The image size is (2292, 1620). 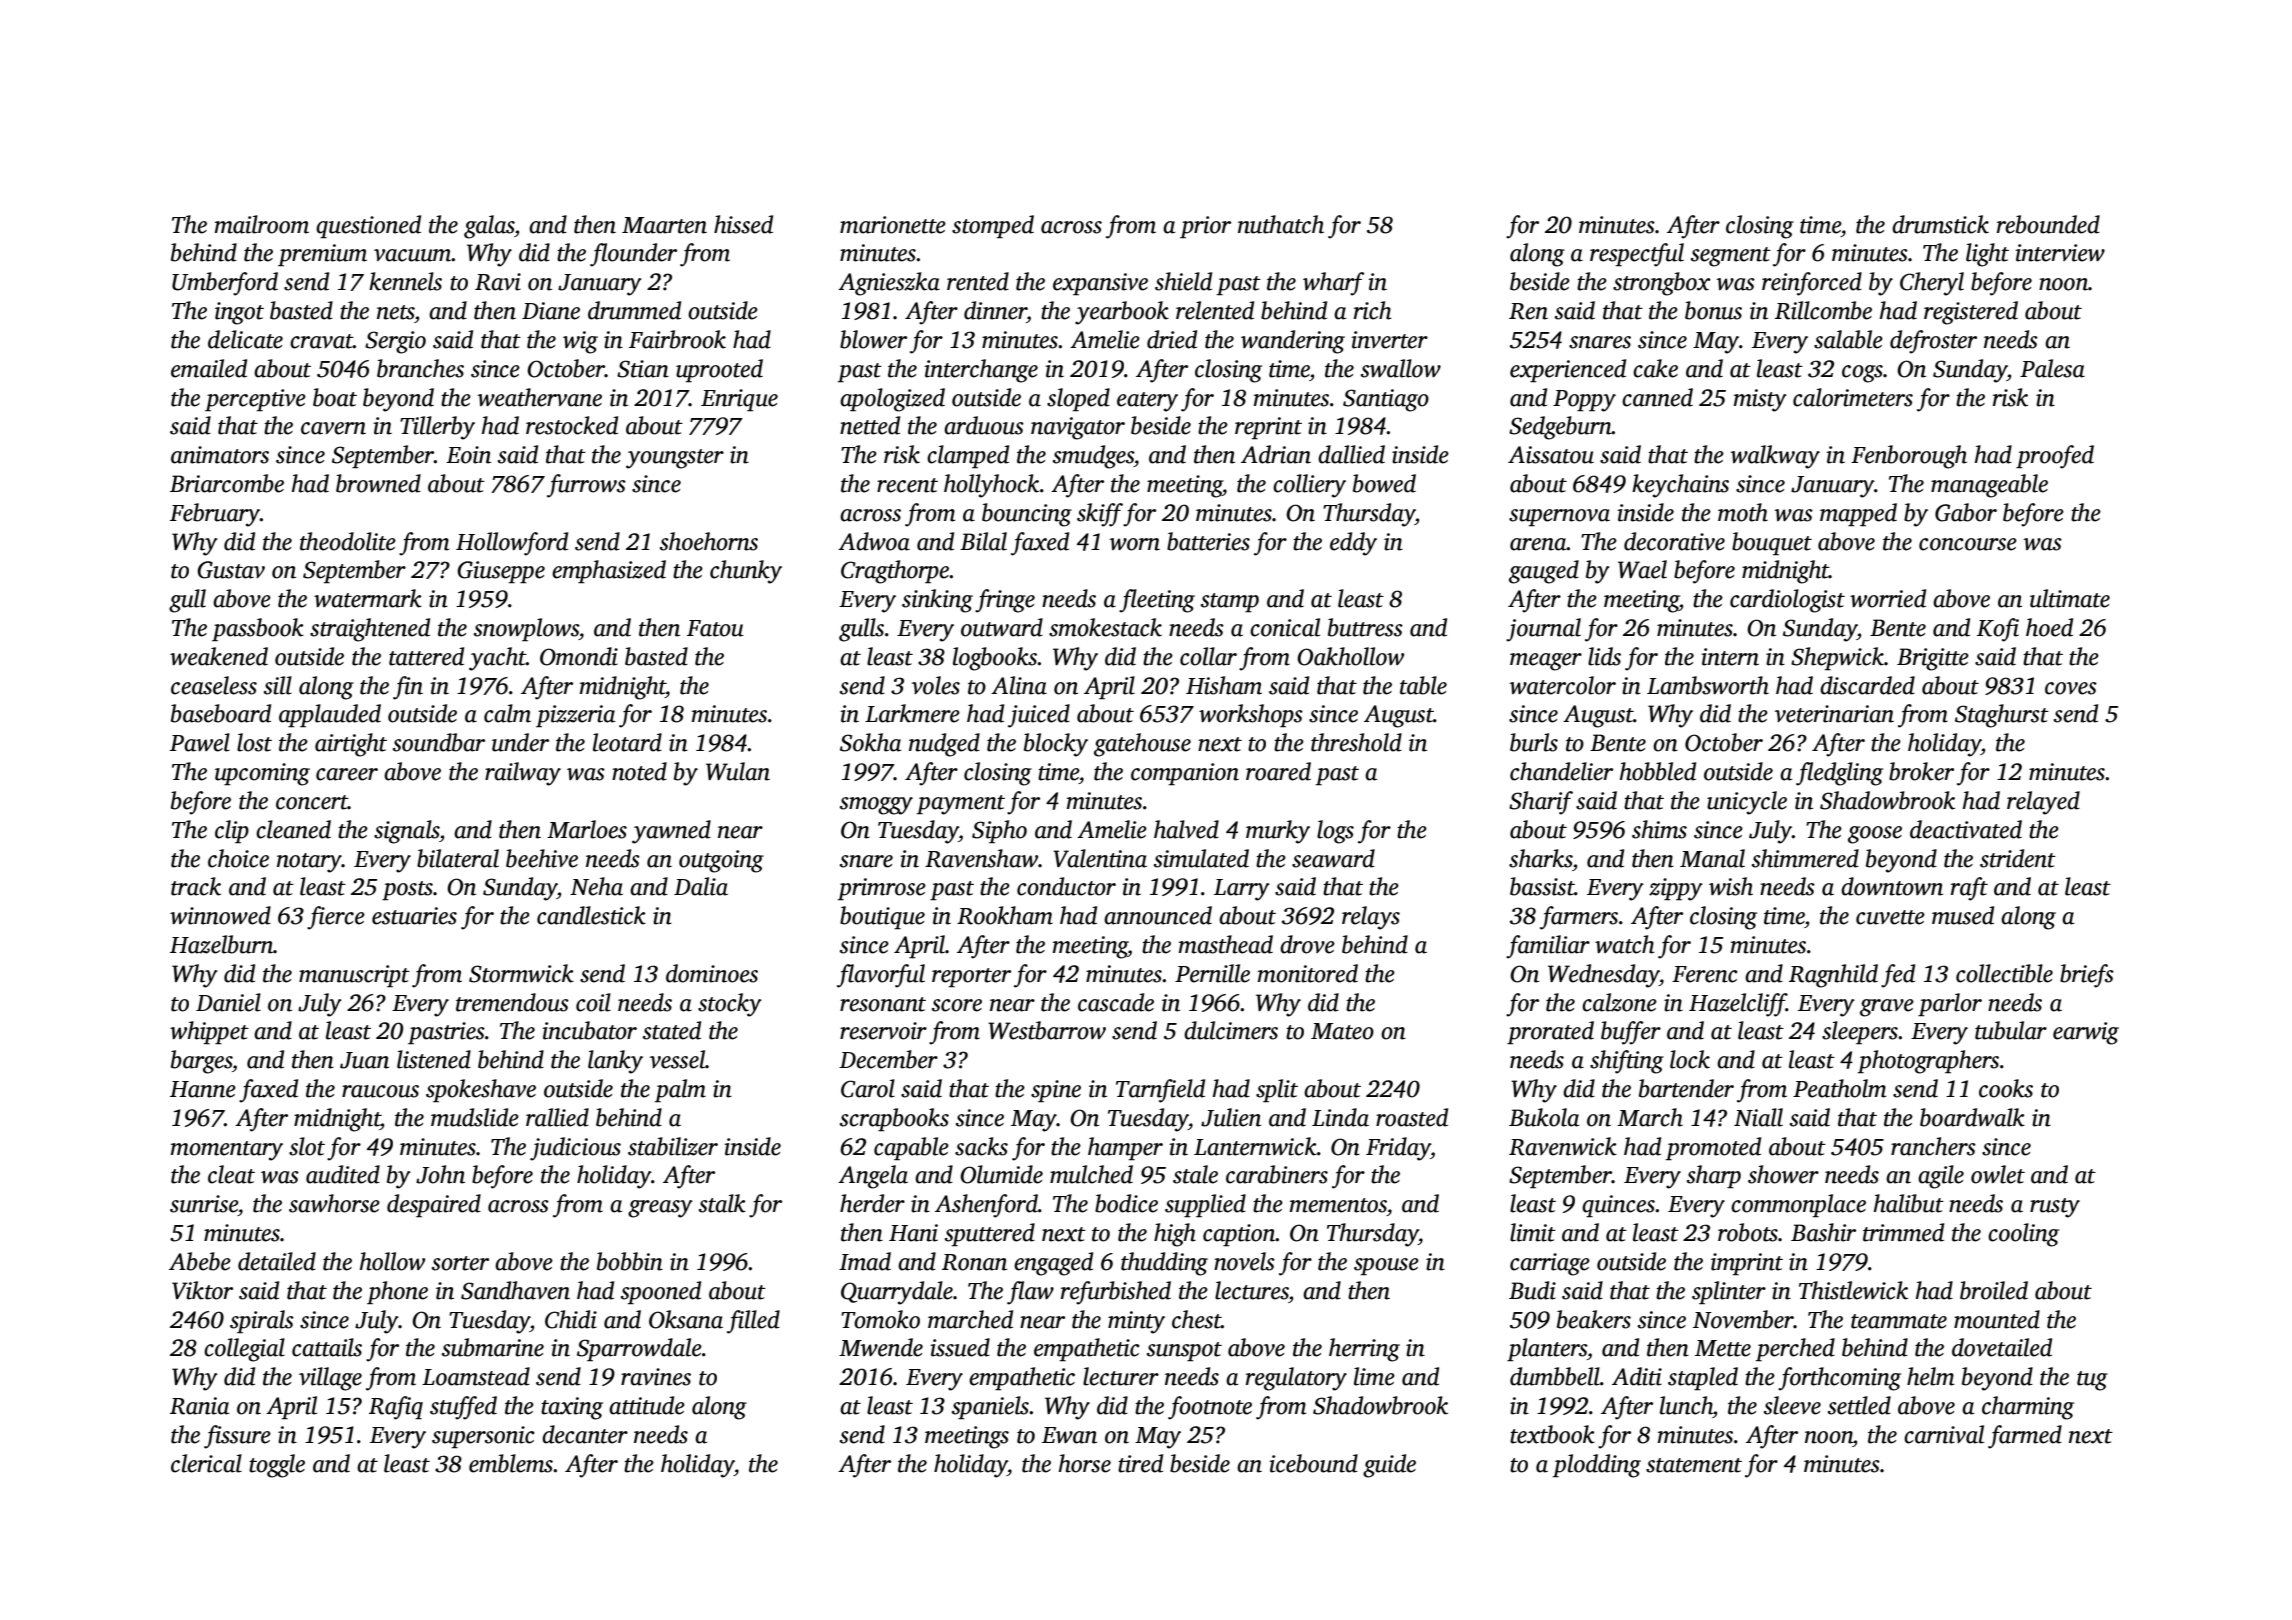 What do you see at coordinates (1313, 1463) in the image?
I see `icebound` at bounding box center [1313, 1463].
